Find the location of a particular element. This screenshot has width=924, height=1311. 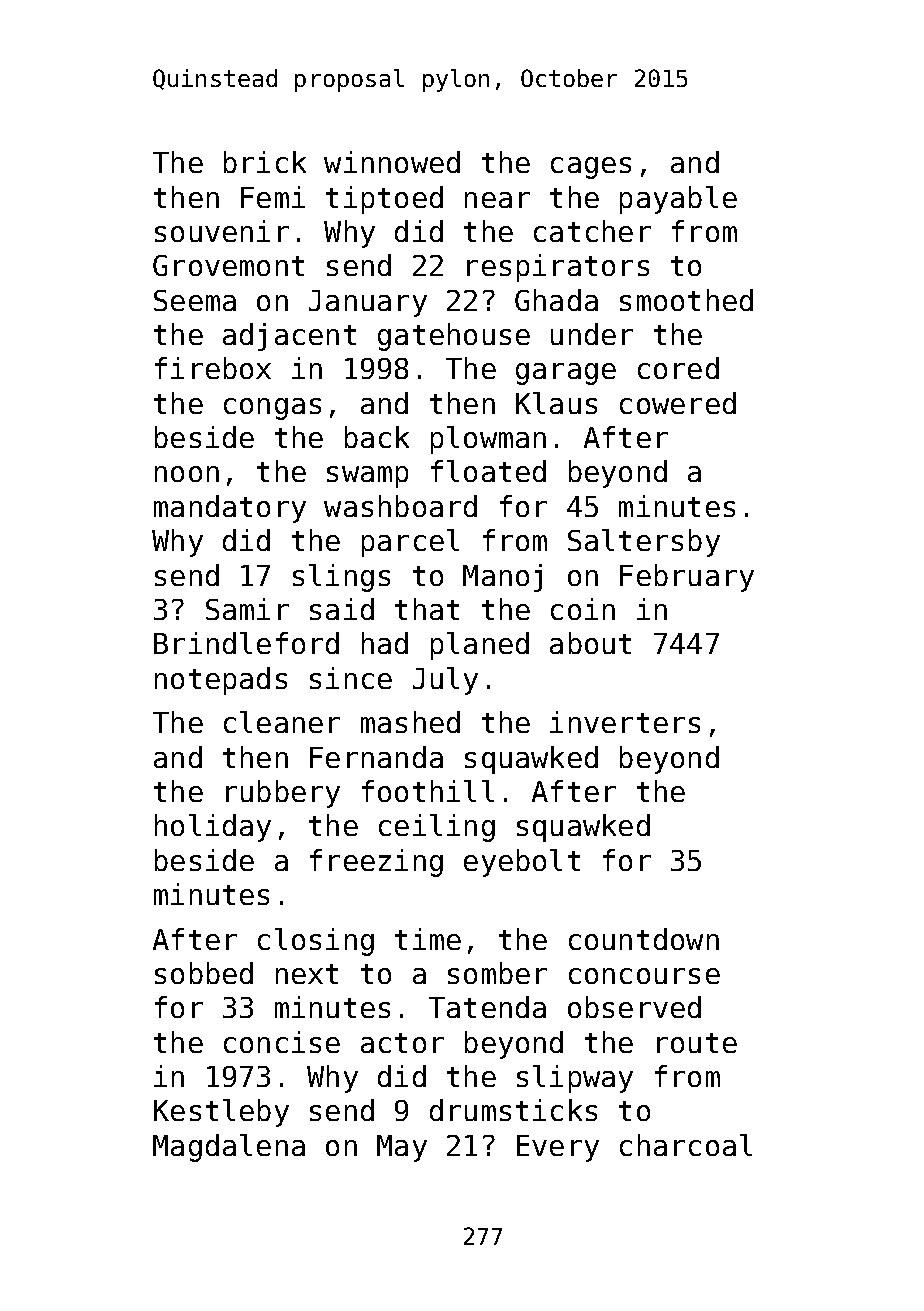

Tatenda is located at coordinates (487, 1007).
